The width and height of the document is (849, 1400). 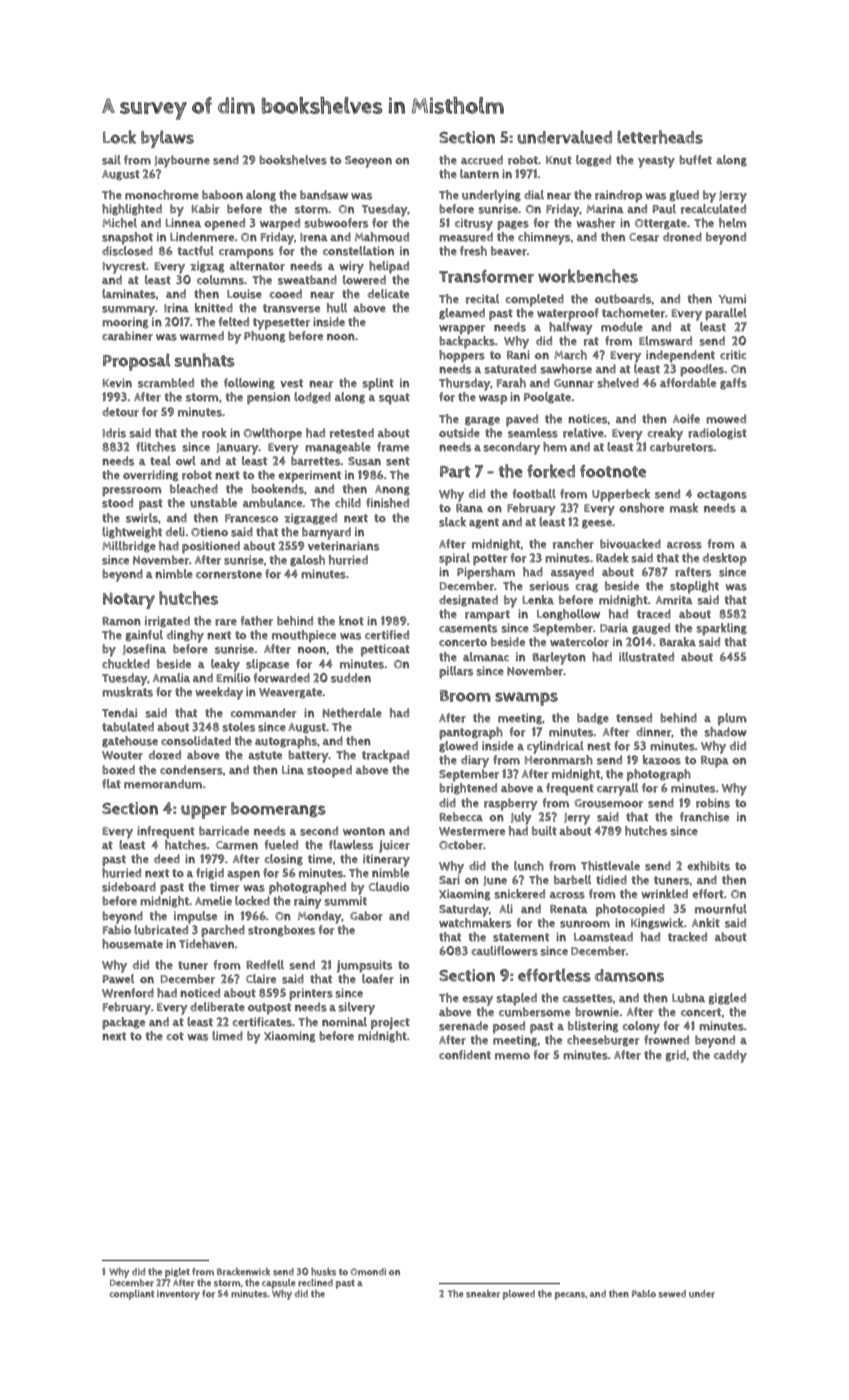 What do you see at coordinates (129, 600) in the document?
I see `Notary` at bounding box center [129, 600].
